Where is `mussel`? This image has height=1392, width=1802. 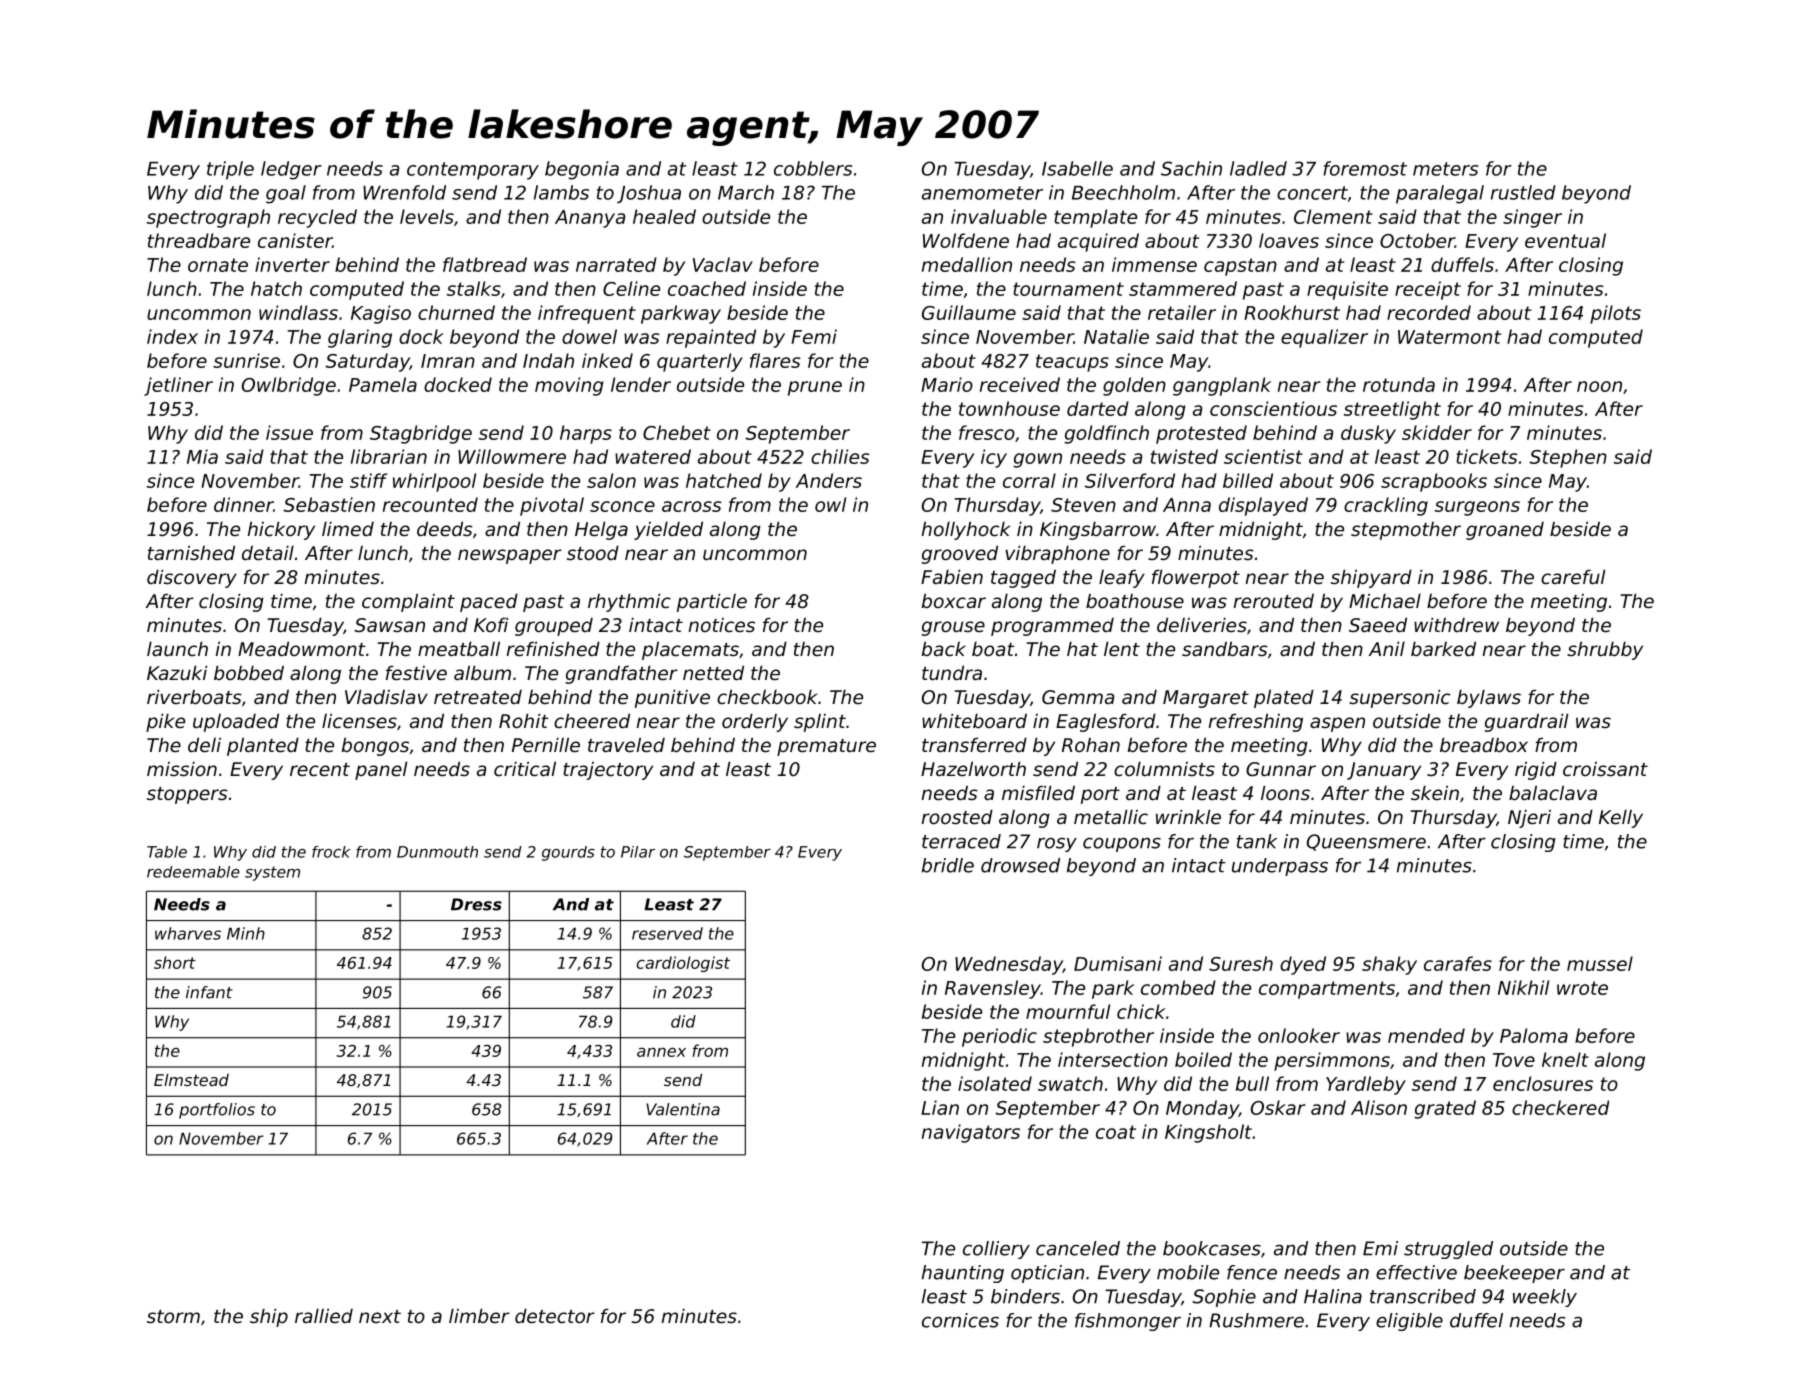
mussel is located at coordinates (1600, 963).
